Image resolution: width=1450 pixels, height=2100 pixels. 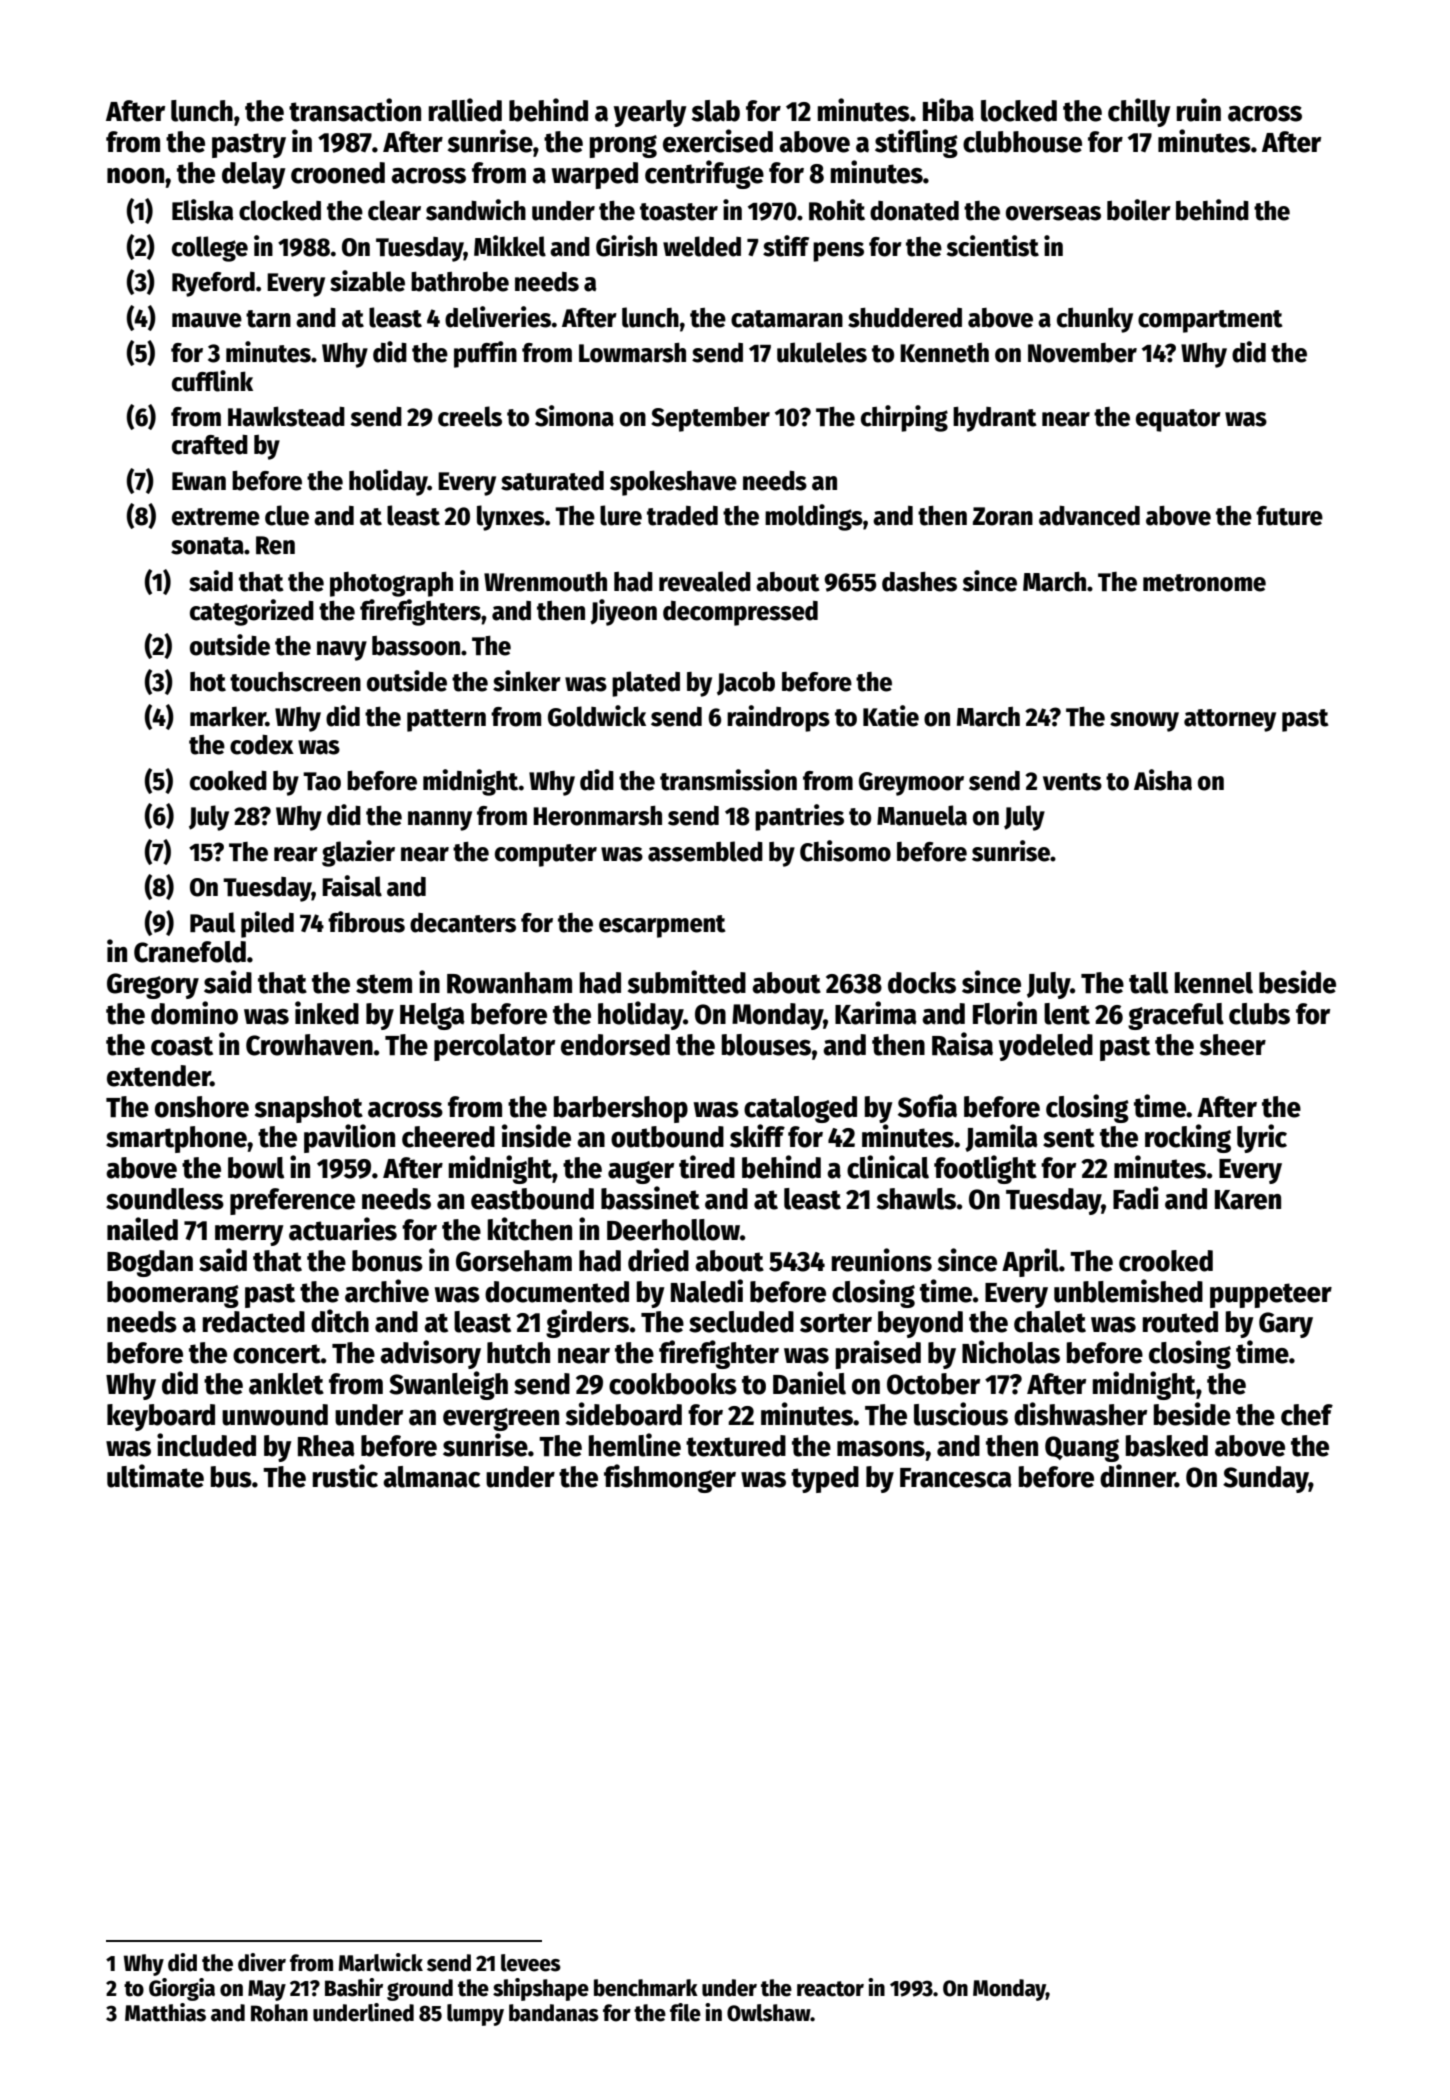 What do you see at coordinates (354, 1987) in the screenshot?
I see `Bashir` at bounding box center [354, 1987].
